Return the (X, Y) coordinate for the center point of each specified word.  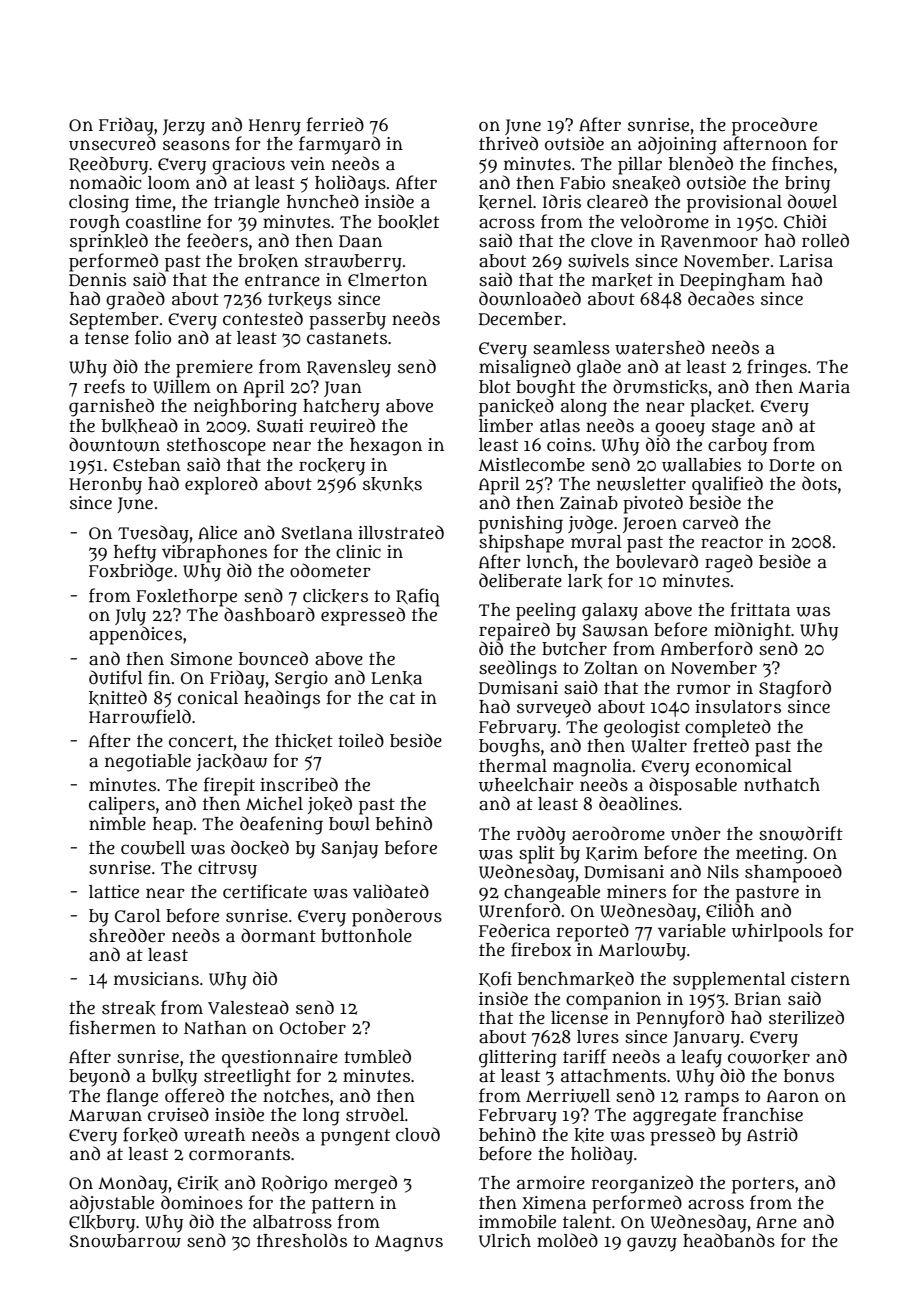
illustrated (401, 532)
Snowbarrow (125, 1241)
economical (743, 766)
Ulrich (505, 1240)
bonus (809, 1076)
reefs (104, 386)
